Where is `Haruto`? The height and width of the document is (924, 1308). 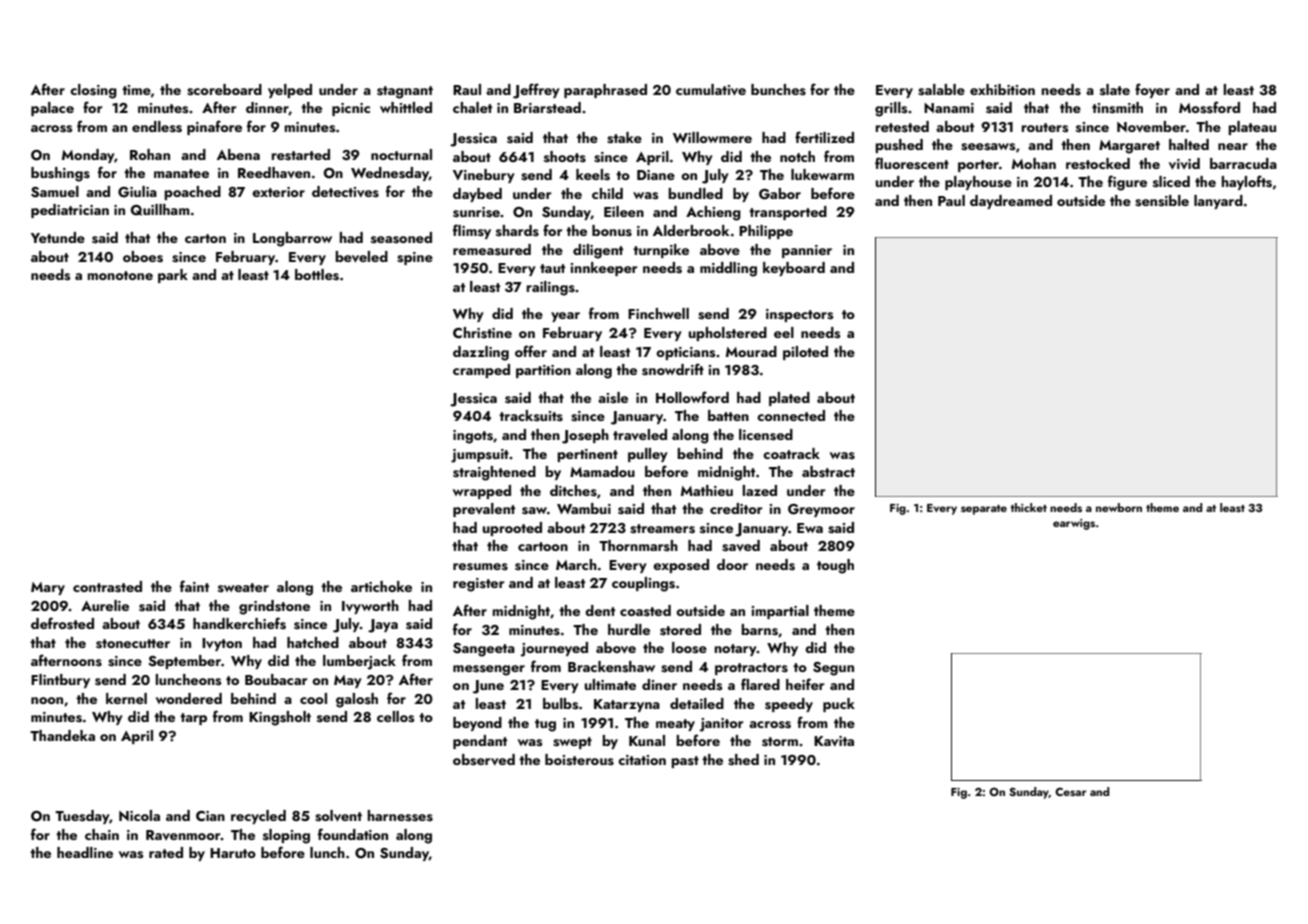
Haruto is located at coordinates (233, 853).
